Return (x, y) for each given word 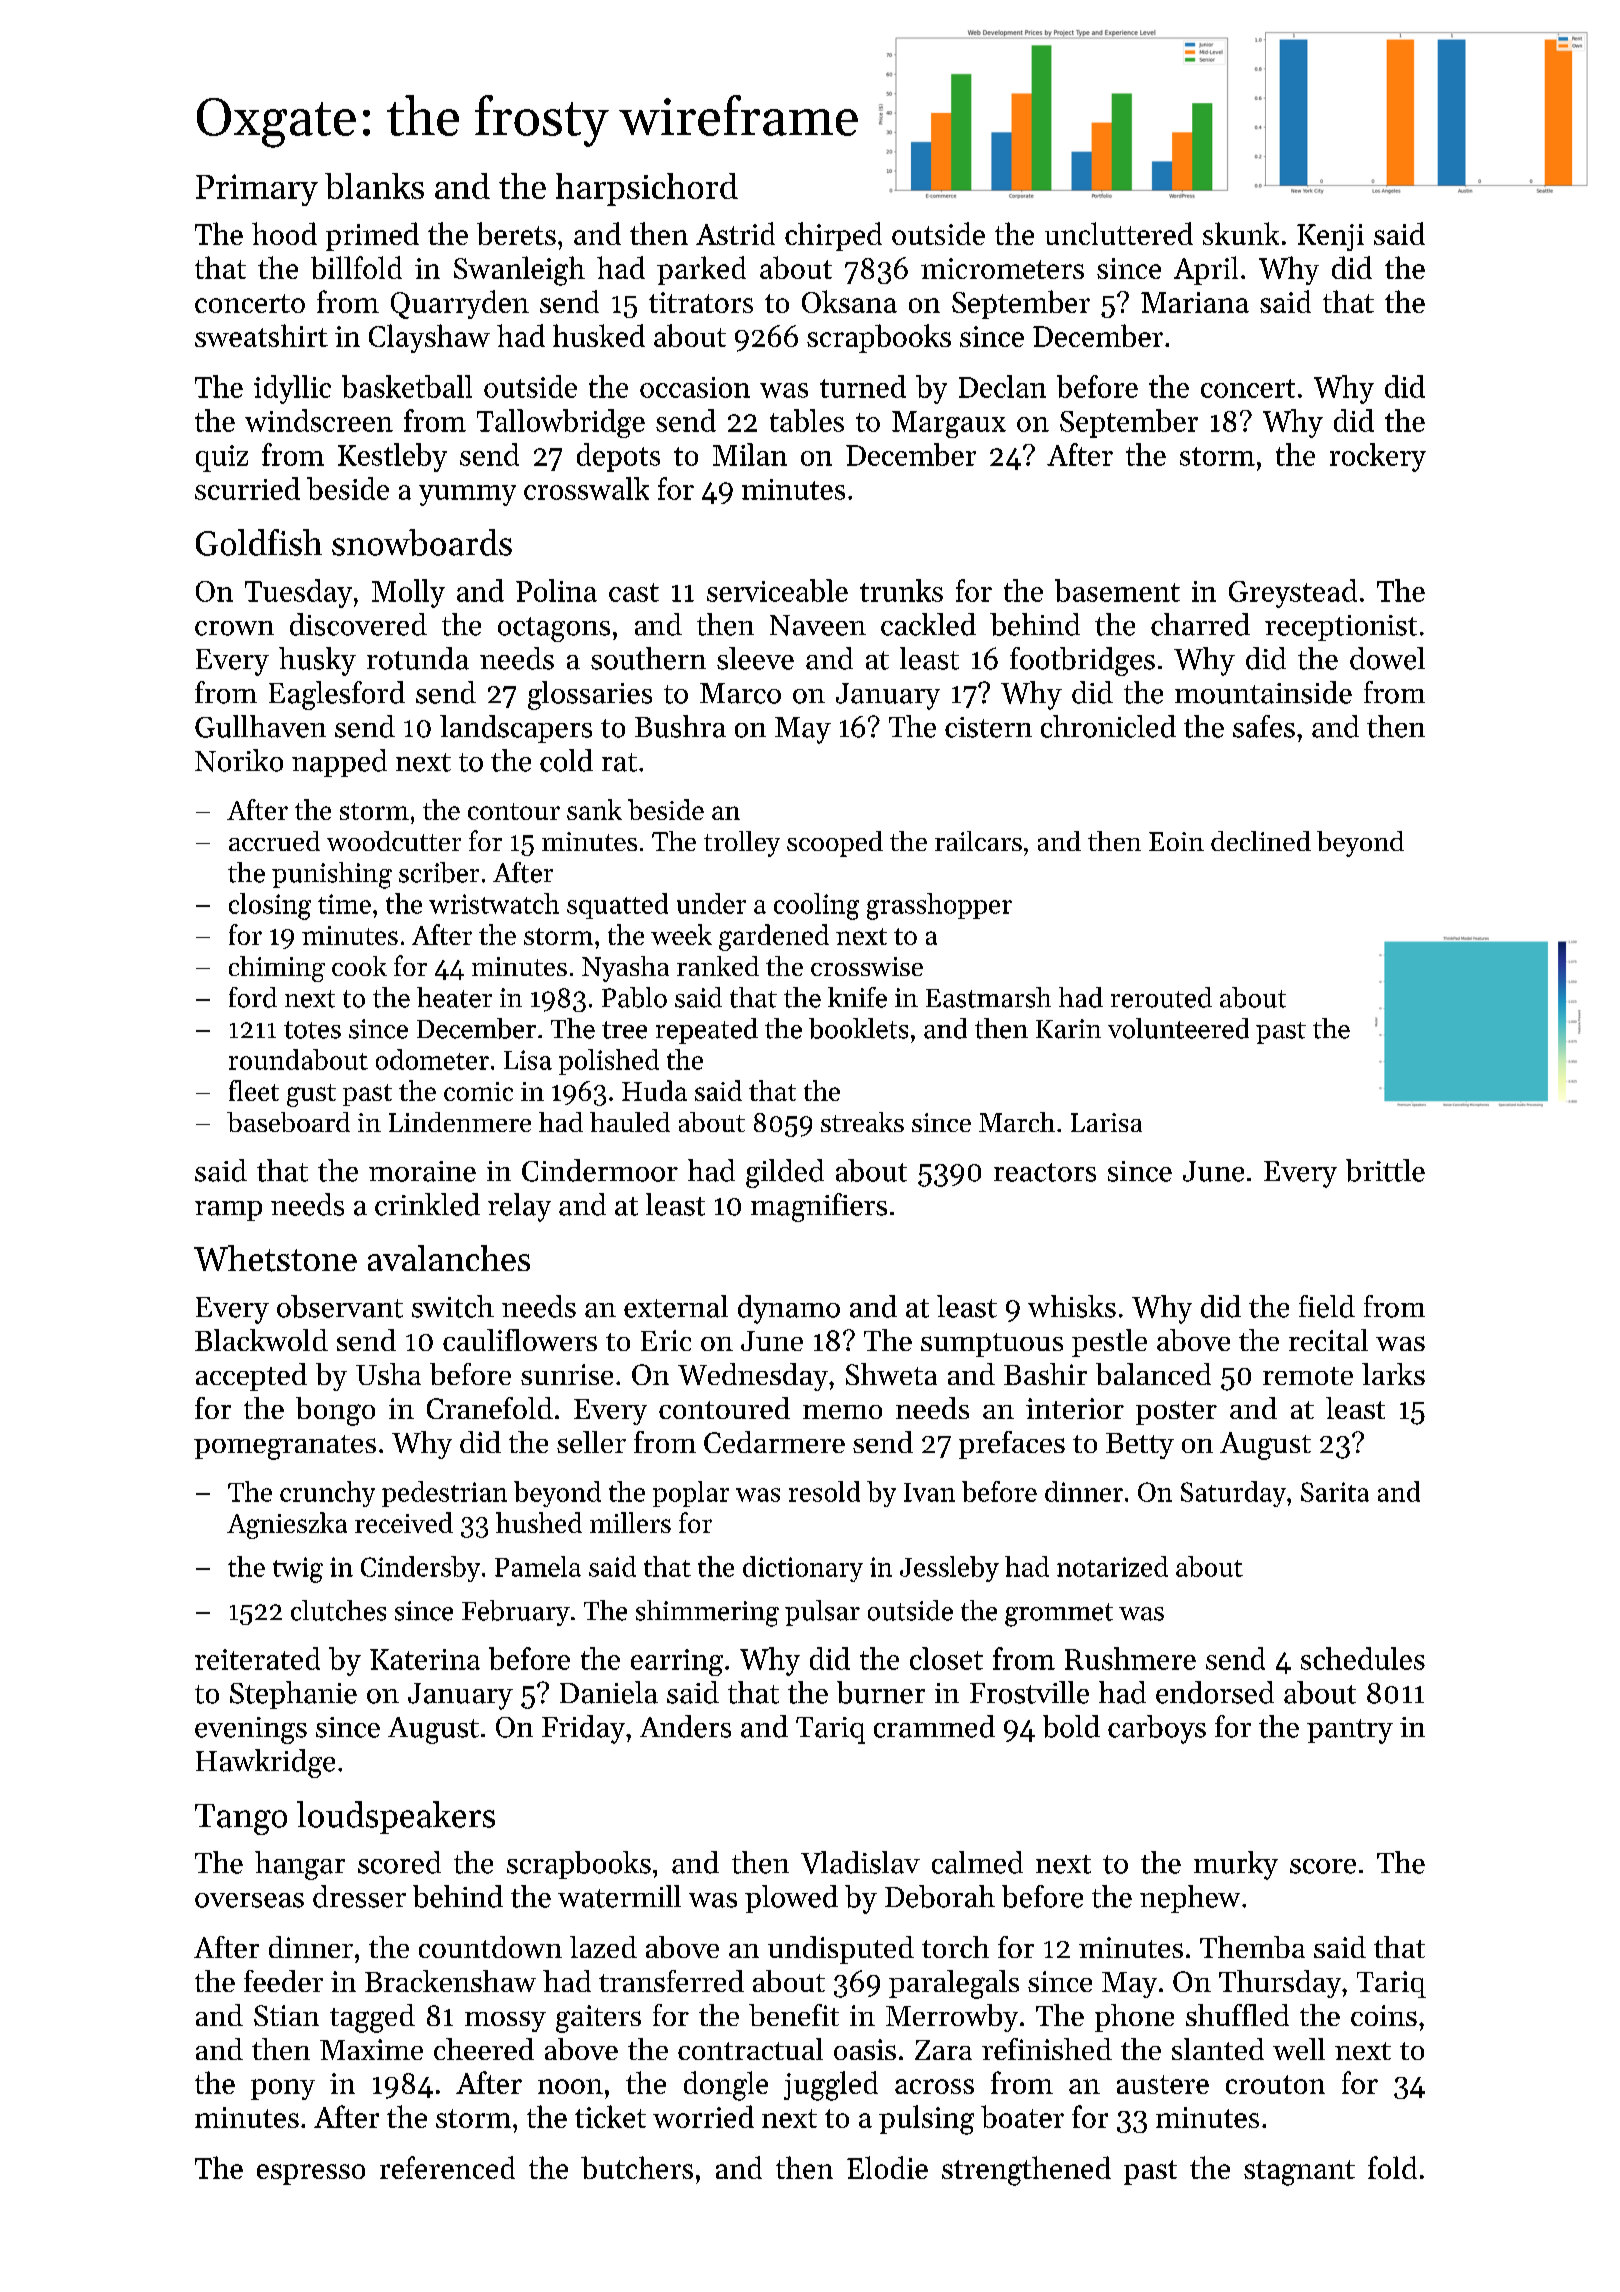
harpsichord (647, 189)
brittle (1385, 1170)
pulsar (822, 1613)
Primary (257, 190)
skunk (1241, 233)
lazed (603, 1947)
